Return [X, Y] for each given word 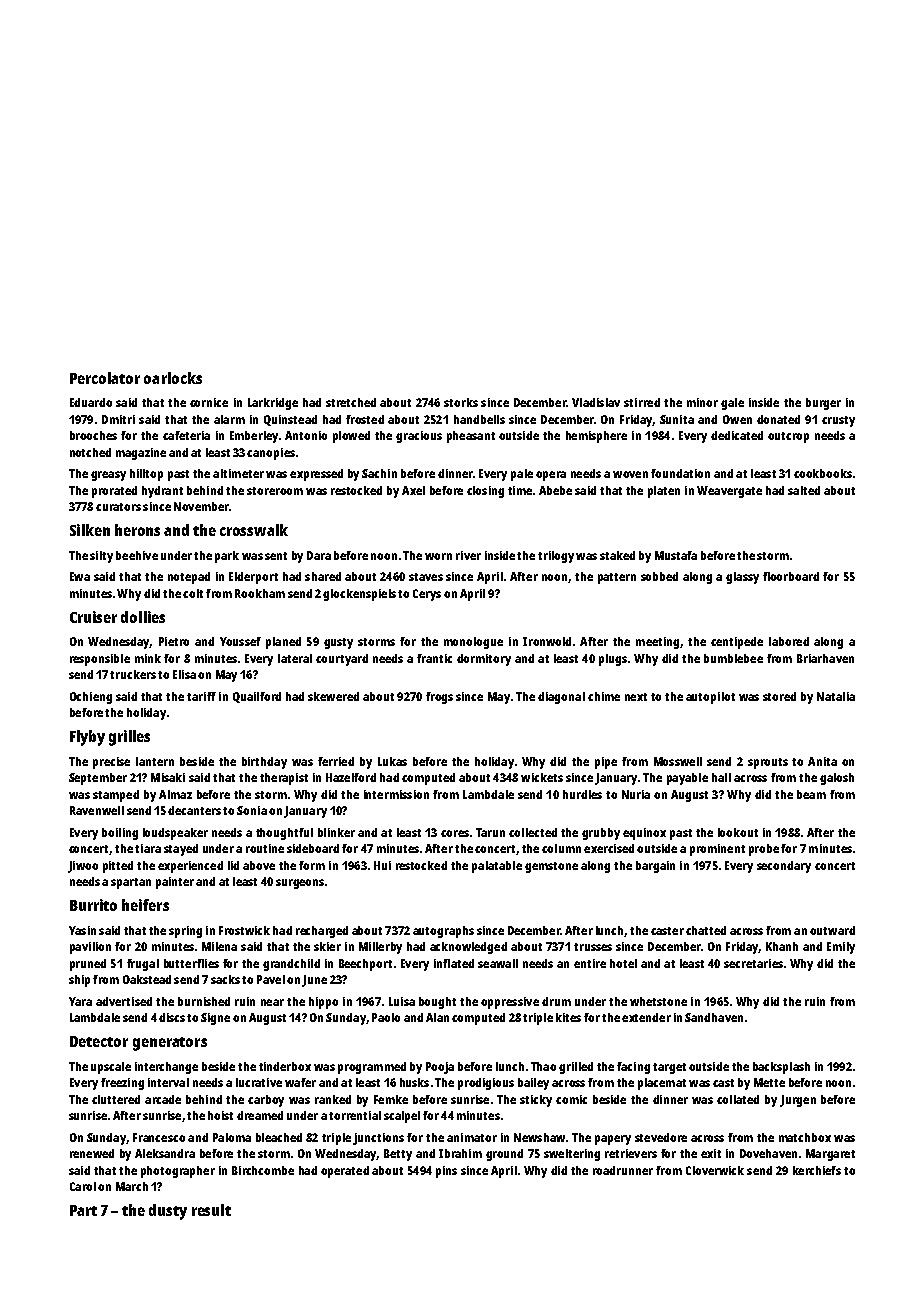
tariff [201, 696]
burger [823, 404]
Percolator [105, 378]
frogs [439, 698]
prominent [717, 850]
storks [461, 402]
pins [446, 1172]
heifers [145, 905]
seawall [498, 963]
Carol [83, 1186]
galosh [837, 779]
